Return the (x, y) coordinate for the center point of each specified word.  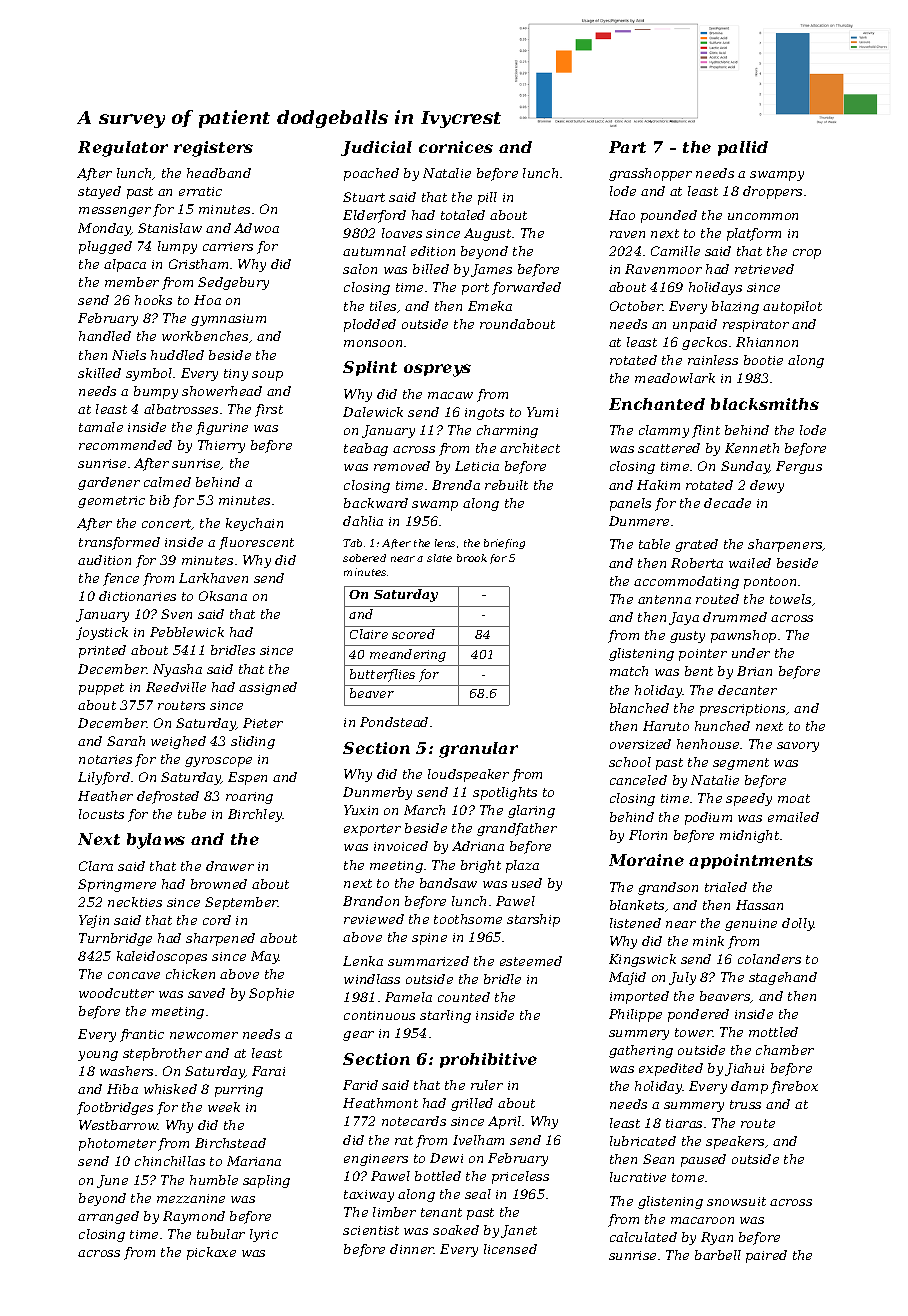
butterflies (382, 675)
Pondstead (394, 722)
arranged (108, 1217)
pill (487, 198)
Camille (675, 251)
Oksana (223, 596)
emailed (793, 817)
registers (213, 149)
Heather (105, 796)
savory (798, 747)
